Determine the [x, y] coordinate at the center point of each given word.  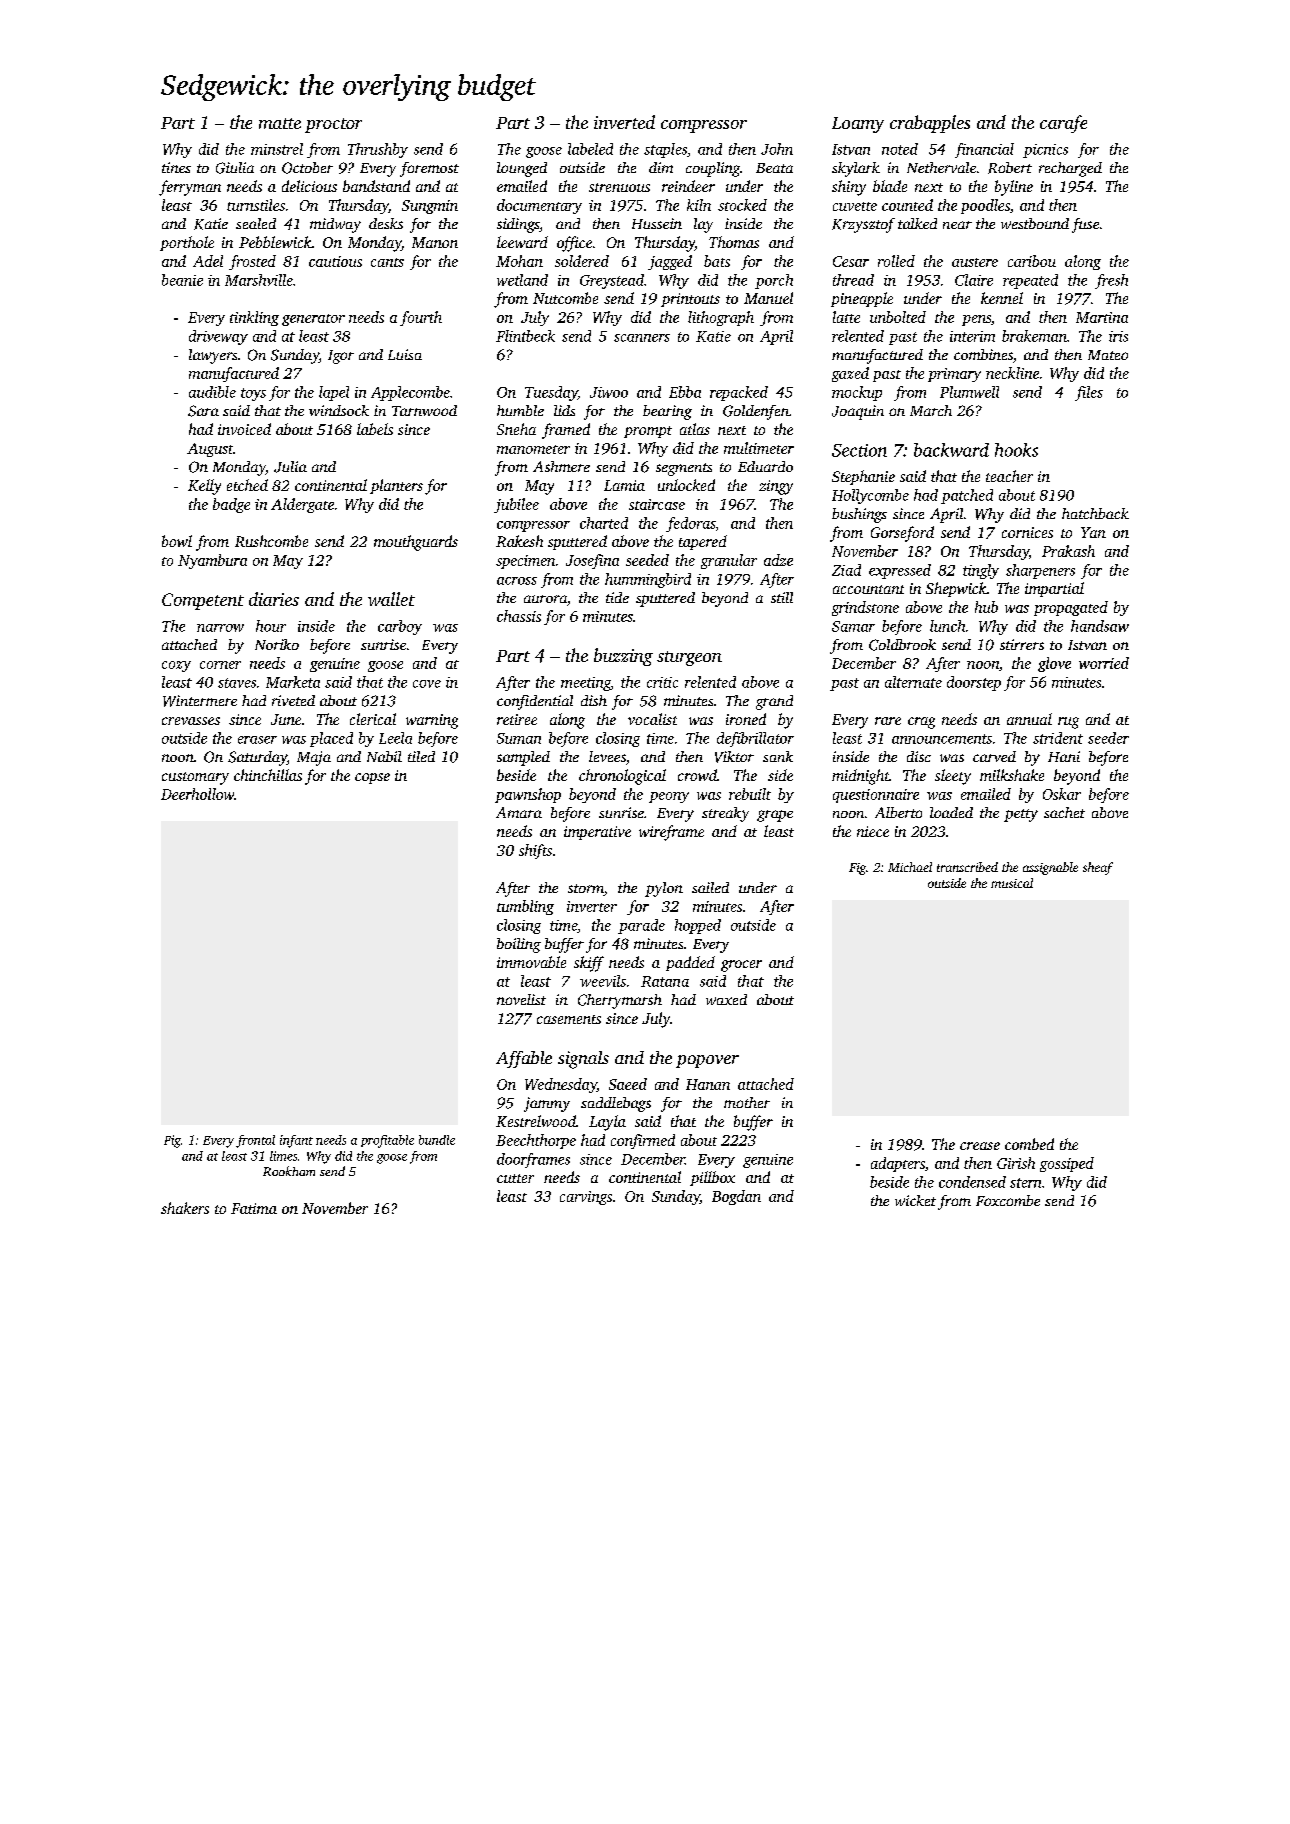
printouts [690, 300]
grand [774, 702]
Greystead [612, 281]
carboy [400, 627]
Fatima [254, 1208]
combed [1029, 1144]
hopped [698, 926]
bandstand [376, 186]
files [1089, 393]
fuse [1085, 225]
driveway [218, 337]
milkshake [1012, 775]
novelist [521, 999]
